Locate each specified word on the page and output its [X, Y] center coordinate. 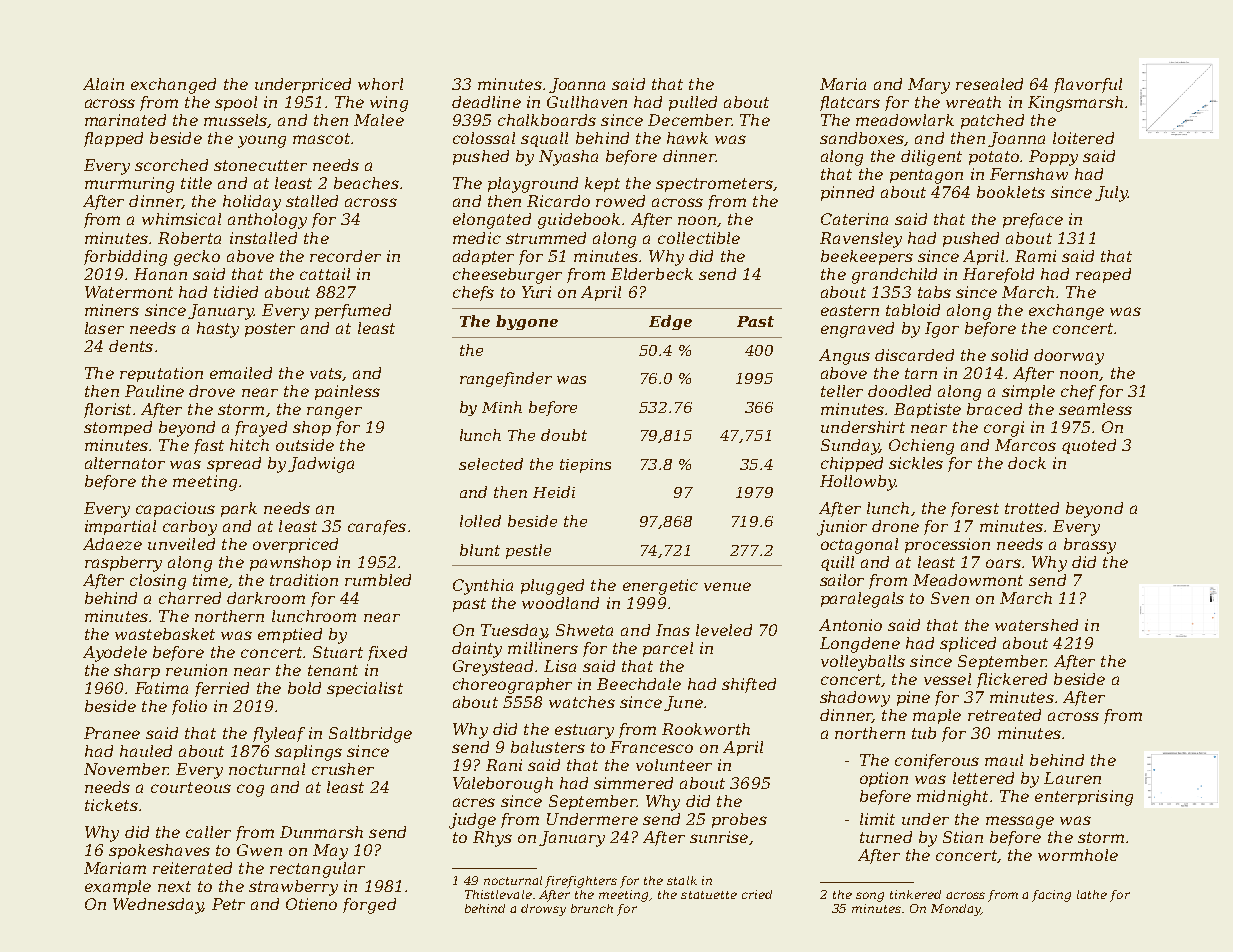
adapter [483, 257]
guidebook [579, 221]
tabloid [913, 310]
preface [1033, 220]
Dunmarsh [321, 832]
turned [886, 837]
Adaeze [112, 544]
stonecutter [260, 165]
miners [112, 310]
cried [757, 894]
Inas [673, 630]
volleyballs [863, 663]
